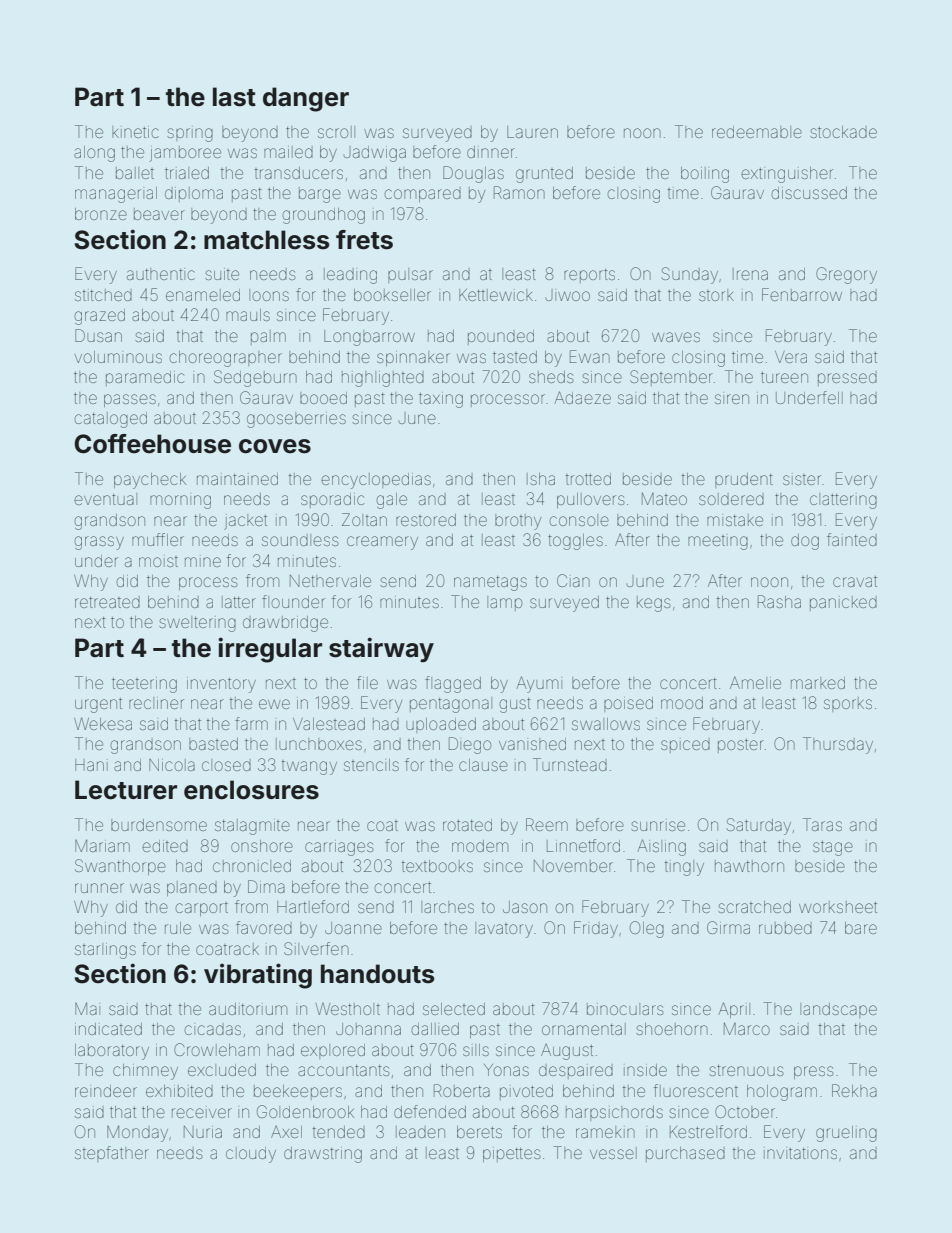  I want to click on irregular, so click(270, 650).
